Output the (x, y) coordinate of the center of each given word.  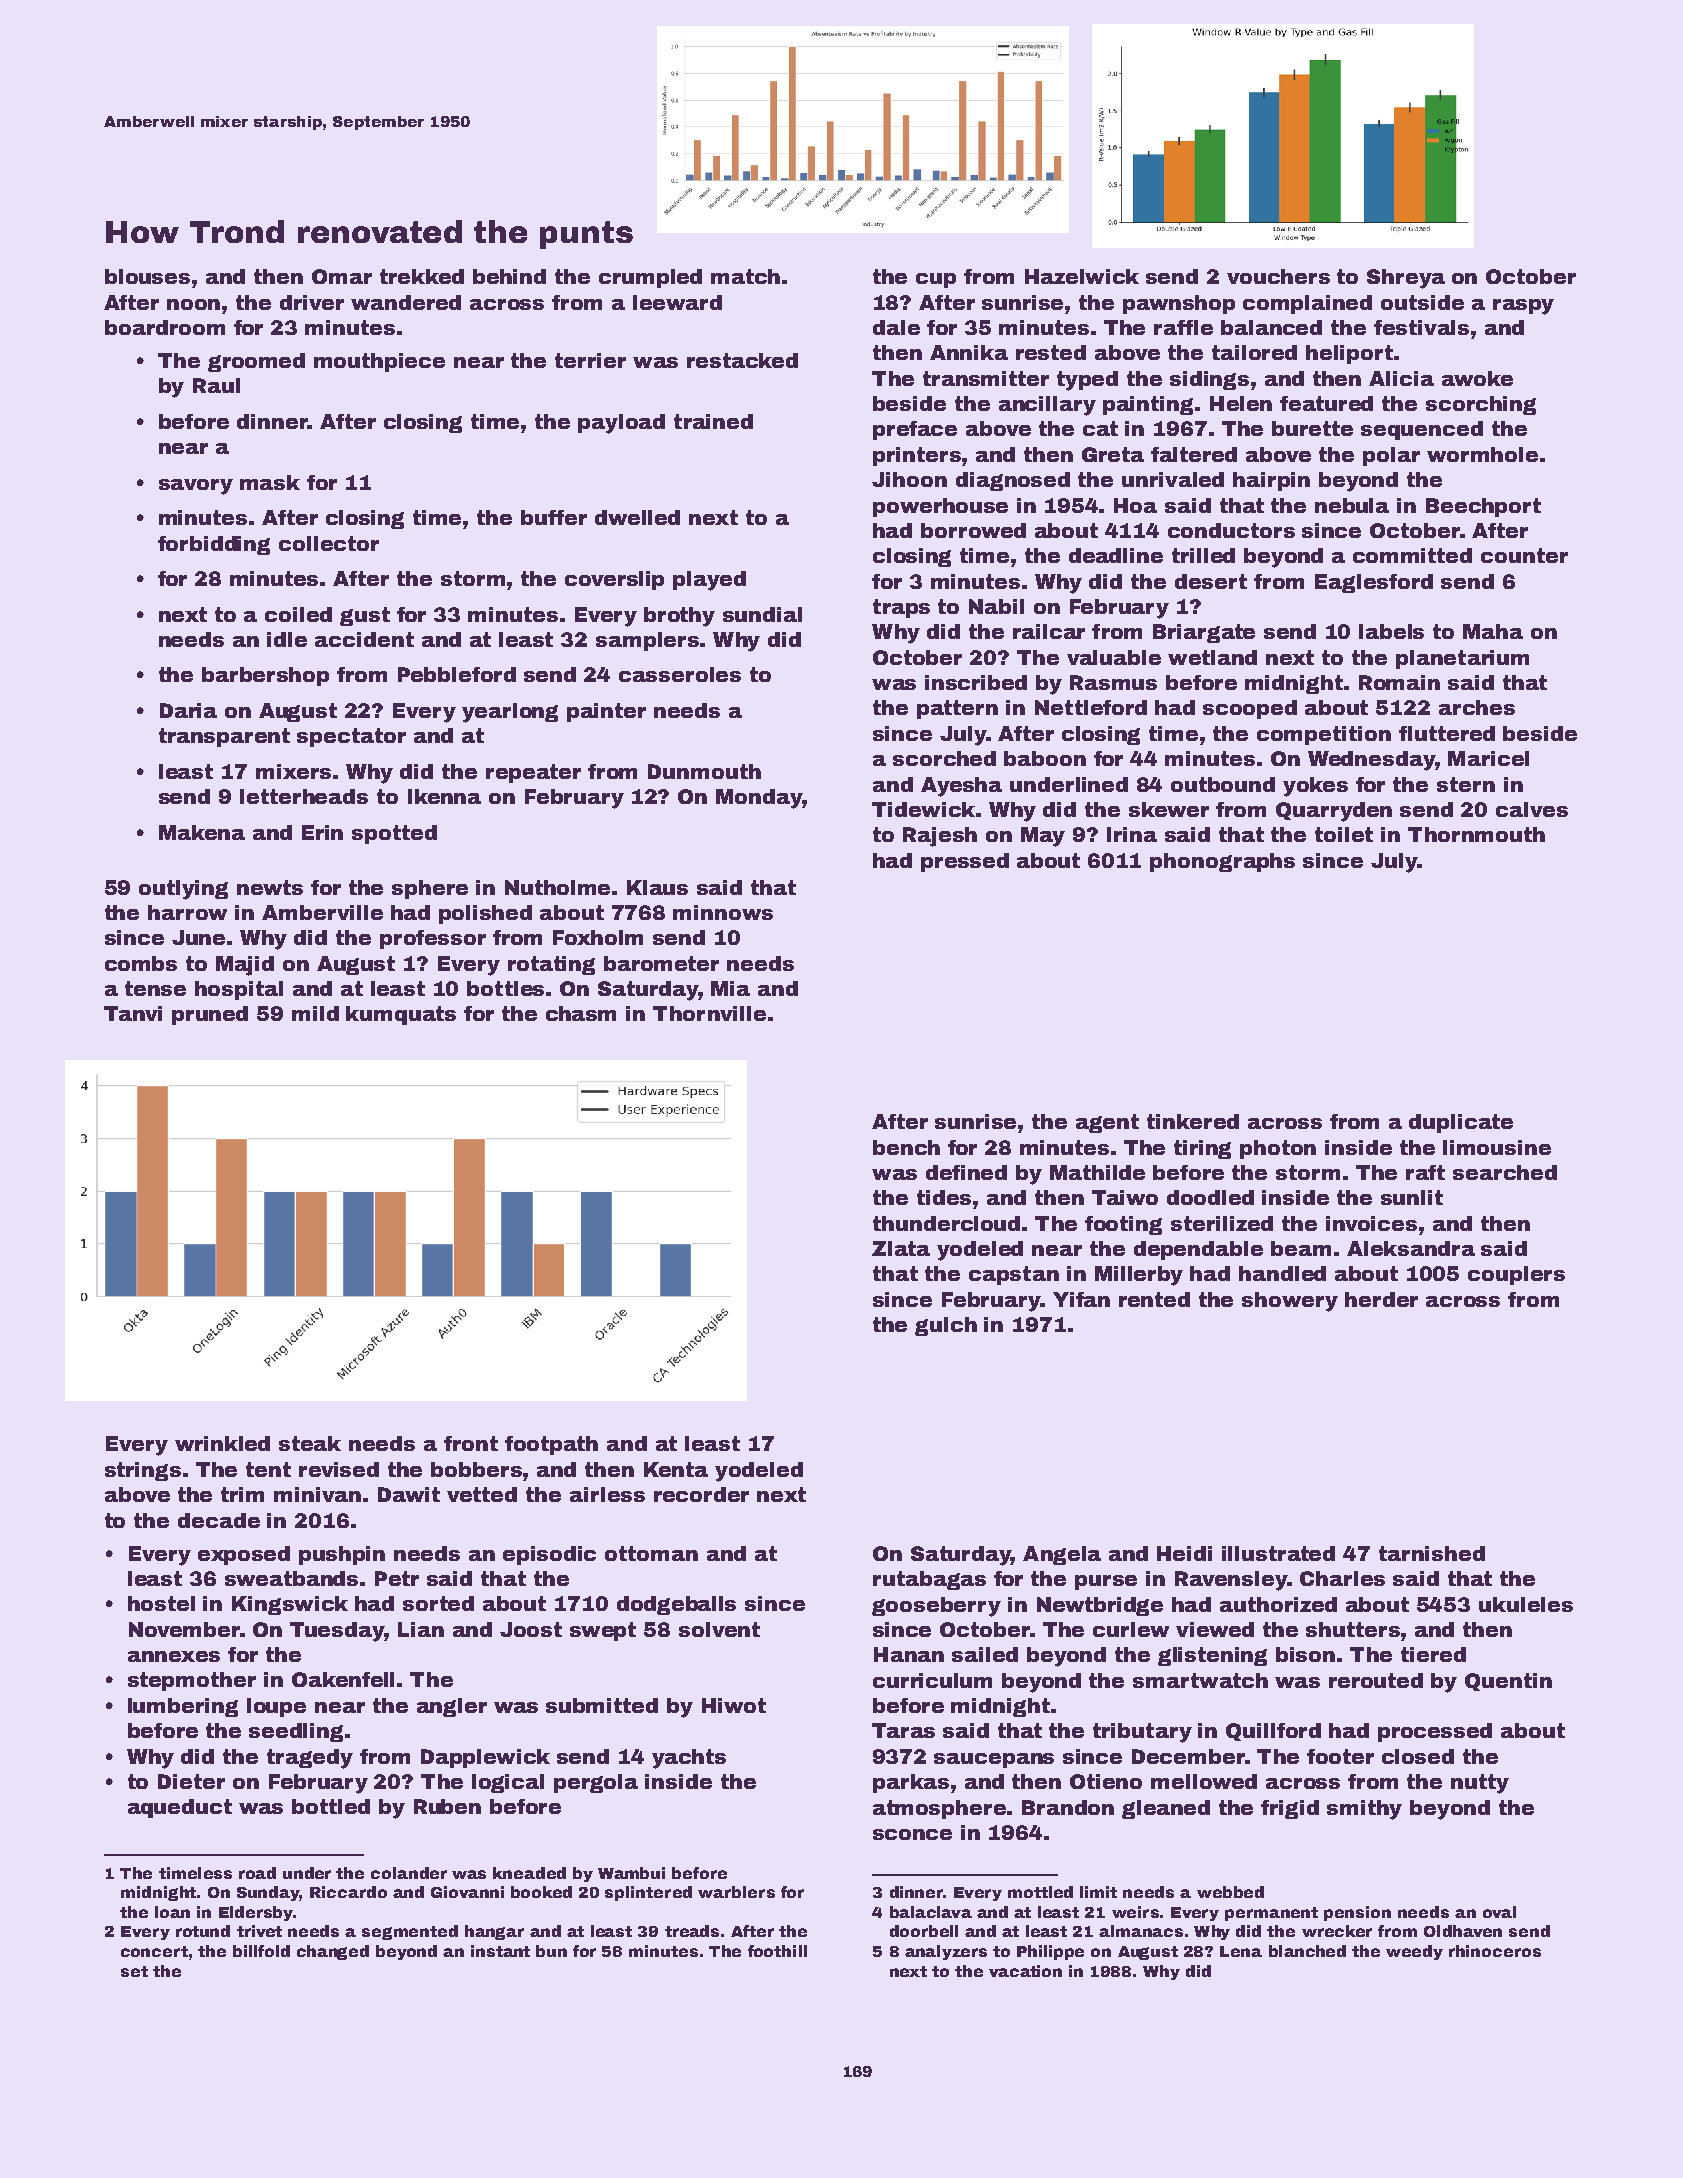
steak (310, 1443)
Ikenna (444, 796)
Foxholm (598, 937)
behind (509, 276)
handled (1282, 1273)
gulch (946, 1326)
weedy (1414, 1952)
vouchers (1278, 276)
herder (1381, 1299)
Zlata (901, 1248)
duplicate (1461, 1123)
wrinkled (222, 1443)
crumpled (650, 278)
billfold (261, 1951)
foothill (777, 1951)
